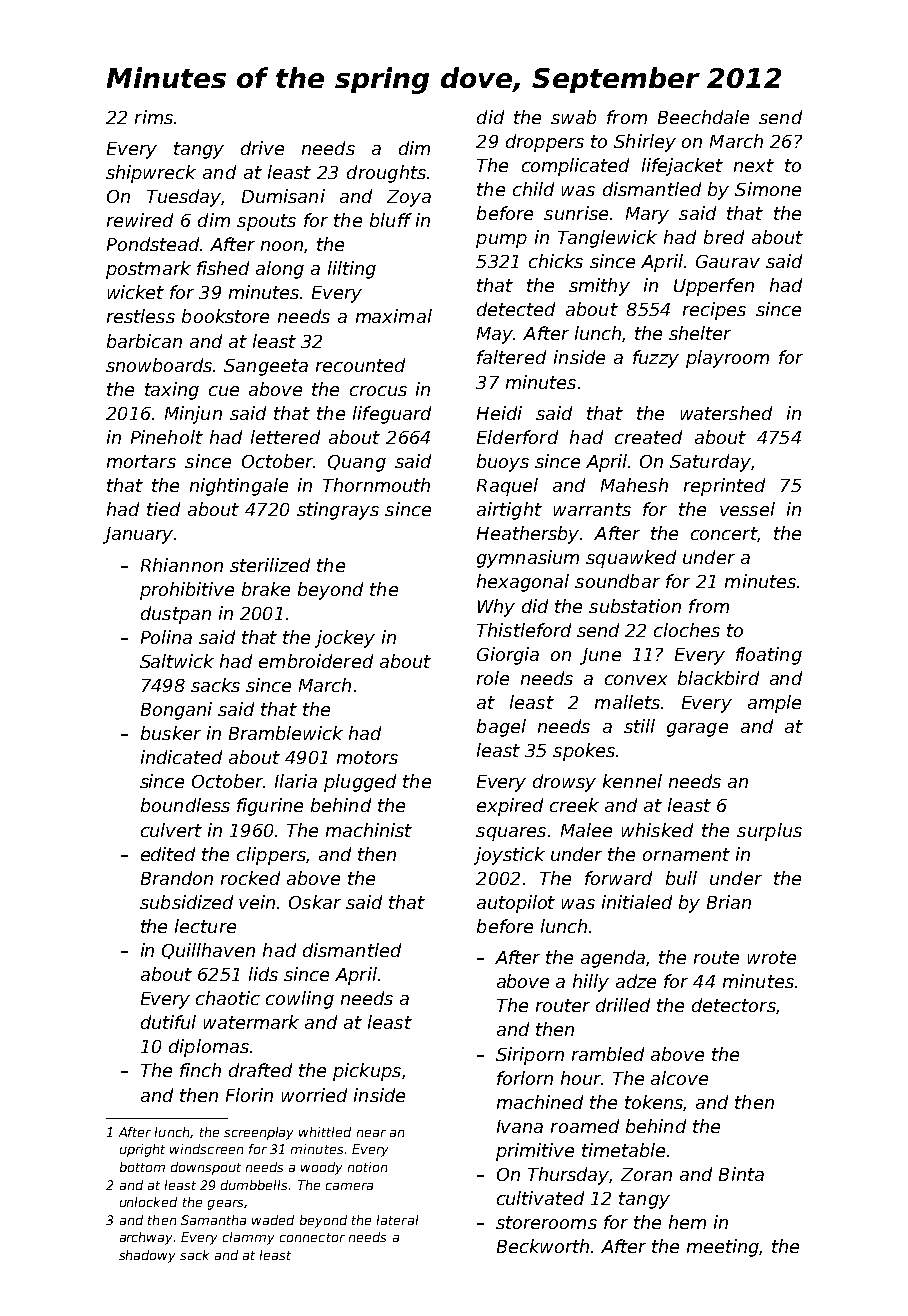 This page has height=1316, width=908. What do you see at coordinates (300, 1000) in the page?
I see `cowling` at bounding box center [300, 1000].
